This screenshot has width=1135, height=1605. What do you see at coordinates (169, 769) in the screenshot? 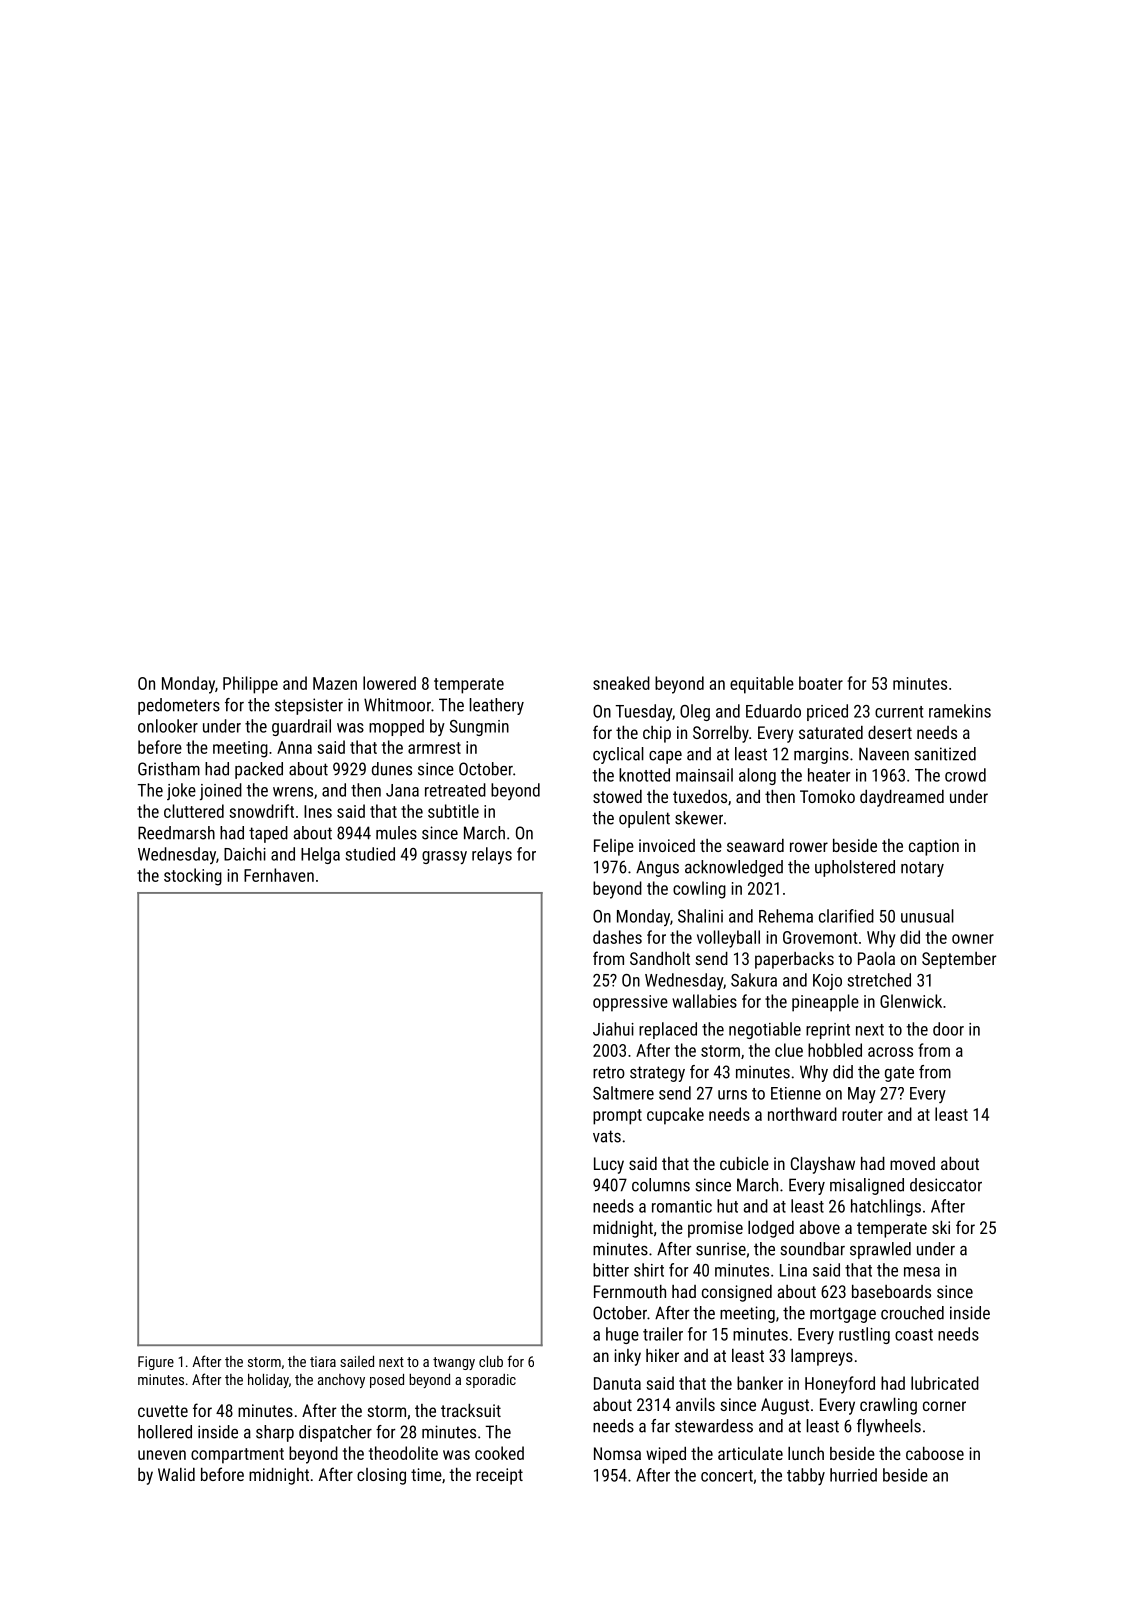
I see `Gristham` at bounding box center [169, 769].
